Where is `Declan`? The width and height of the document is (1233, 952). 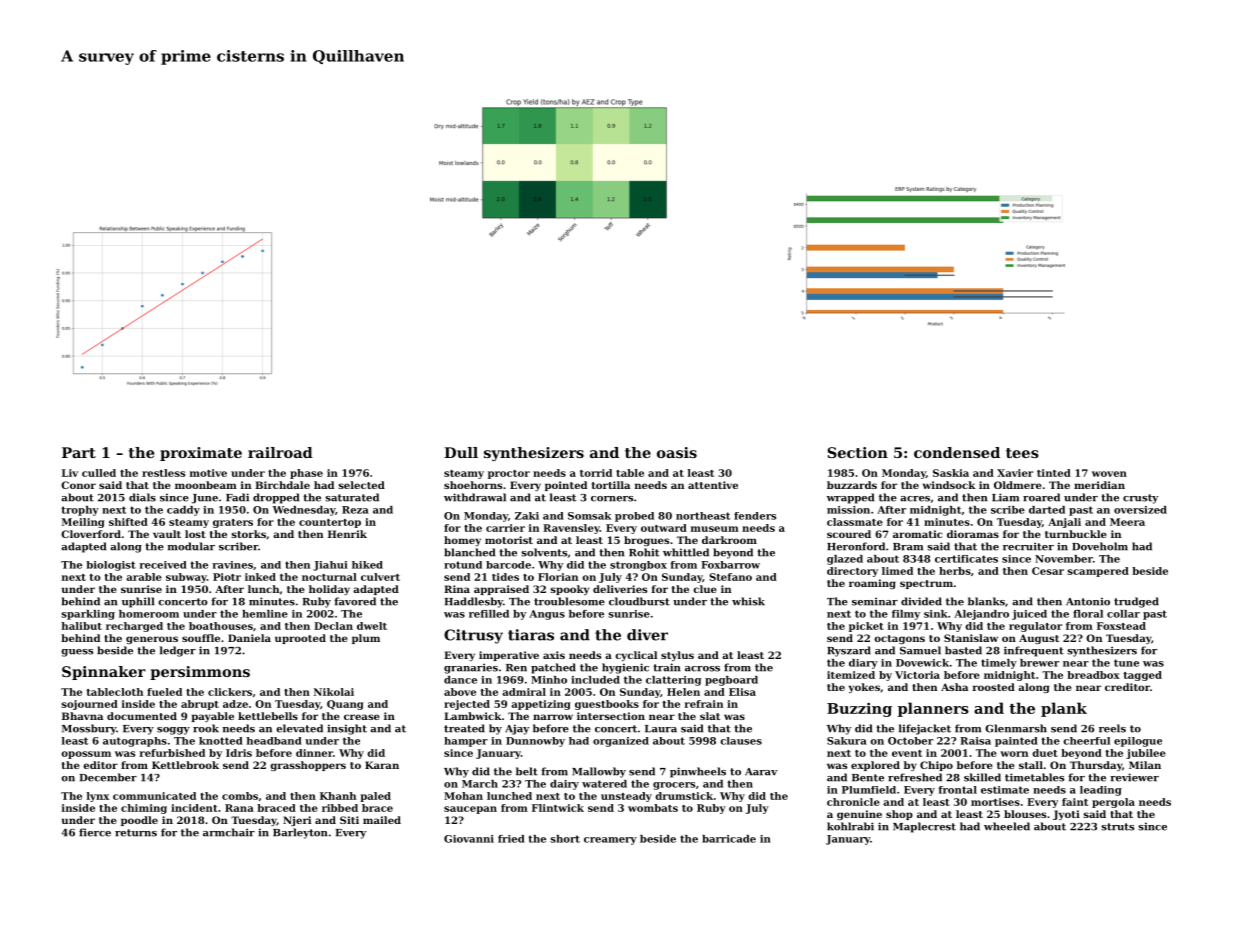 Declan is located at coordinates (333, 626).
